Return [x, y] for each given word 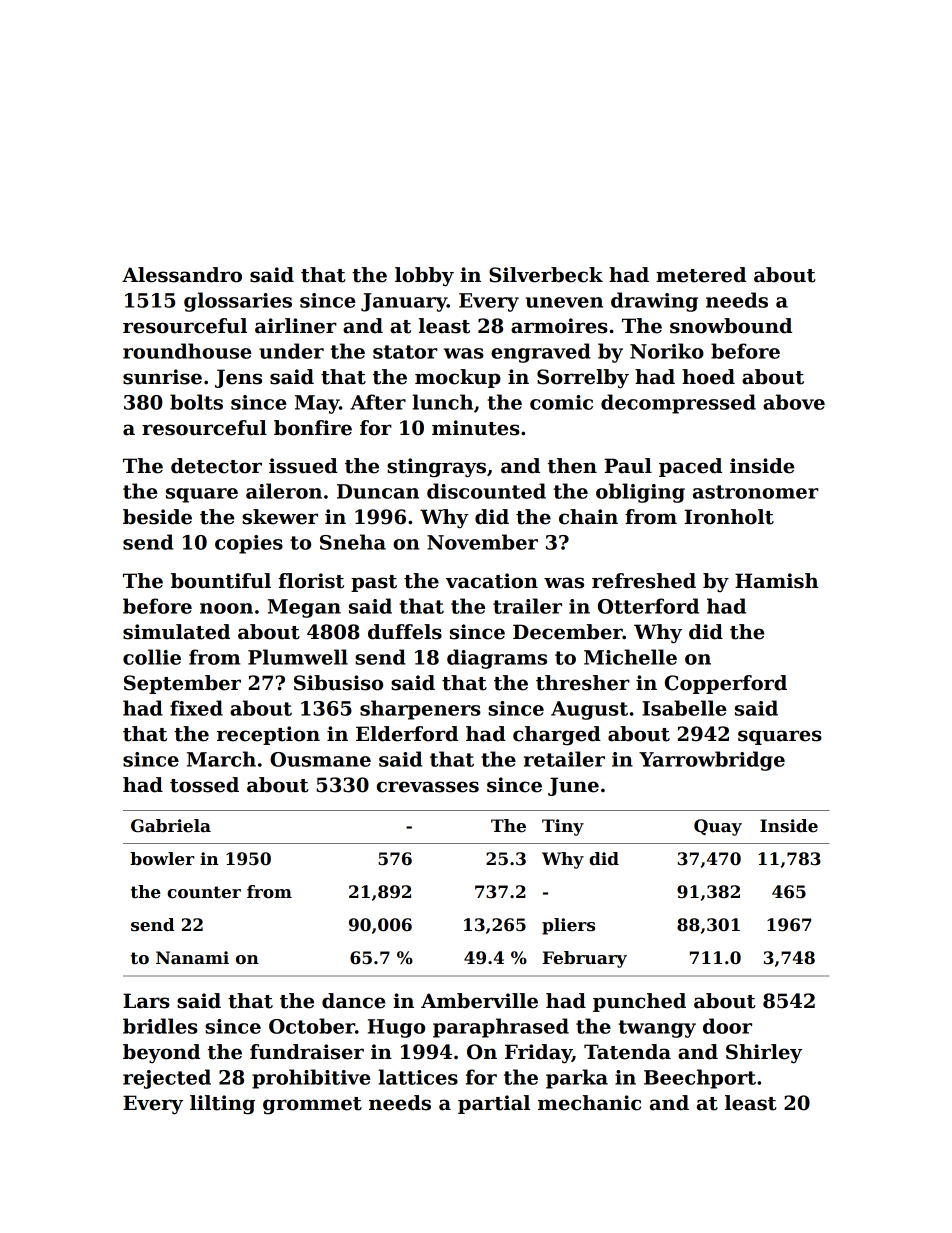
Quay [718, 827]
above [794, 402]
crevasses [428, 787]
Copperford [726, 684]
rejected [167, 1079]
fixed [196, 708]
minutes [476, 428]
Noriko [667, 351]
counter [204, 892]
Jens [238, 378]
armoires [559, 326]
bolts [196, 402]
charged [557, 736]
